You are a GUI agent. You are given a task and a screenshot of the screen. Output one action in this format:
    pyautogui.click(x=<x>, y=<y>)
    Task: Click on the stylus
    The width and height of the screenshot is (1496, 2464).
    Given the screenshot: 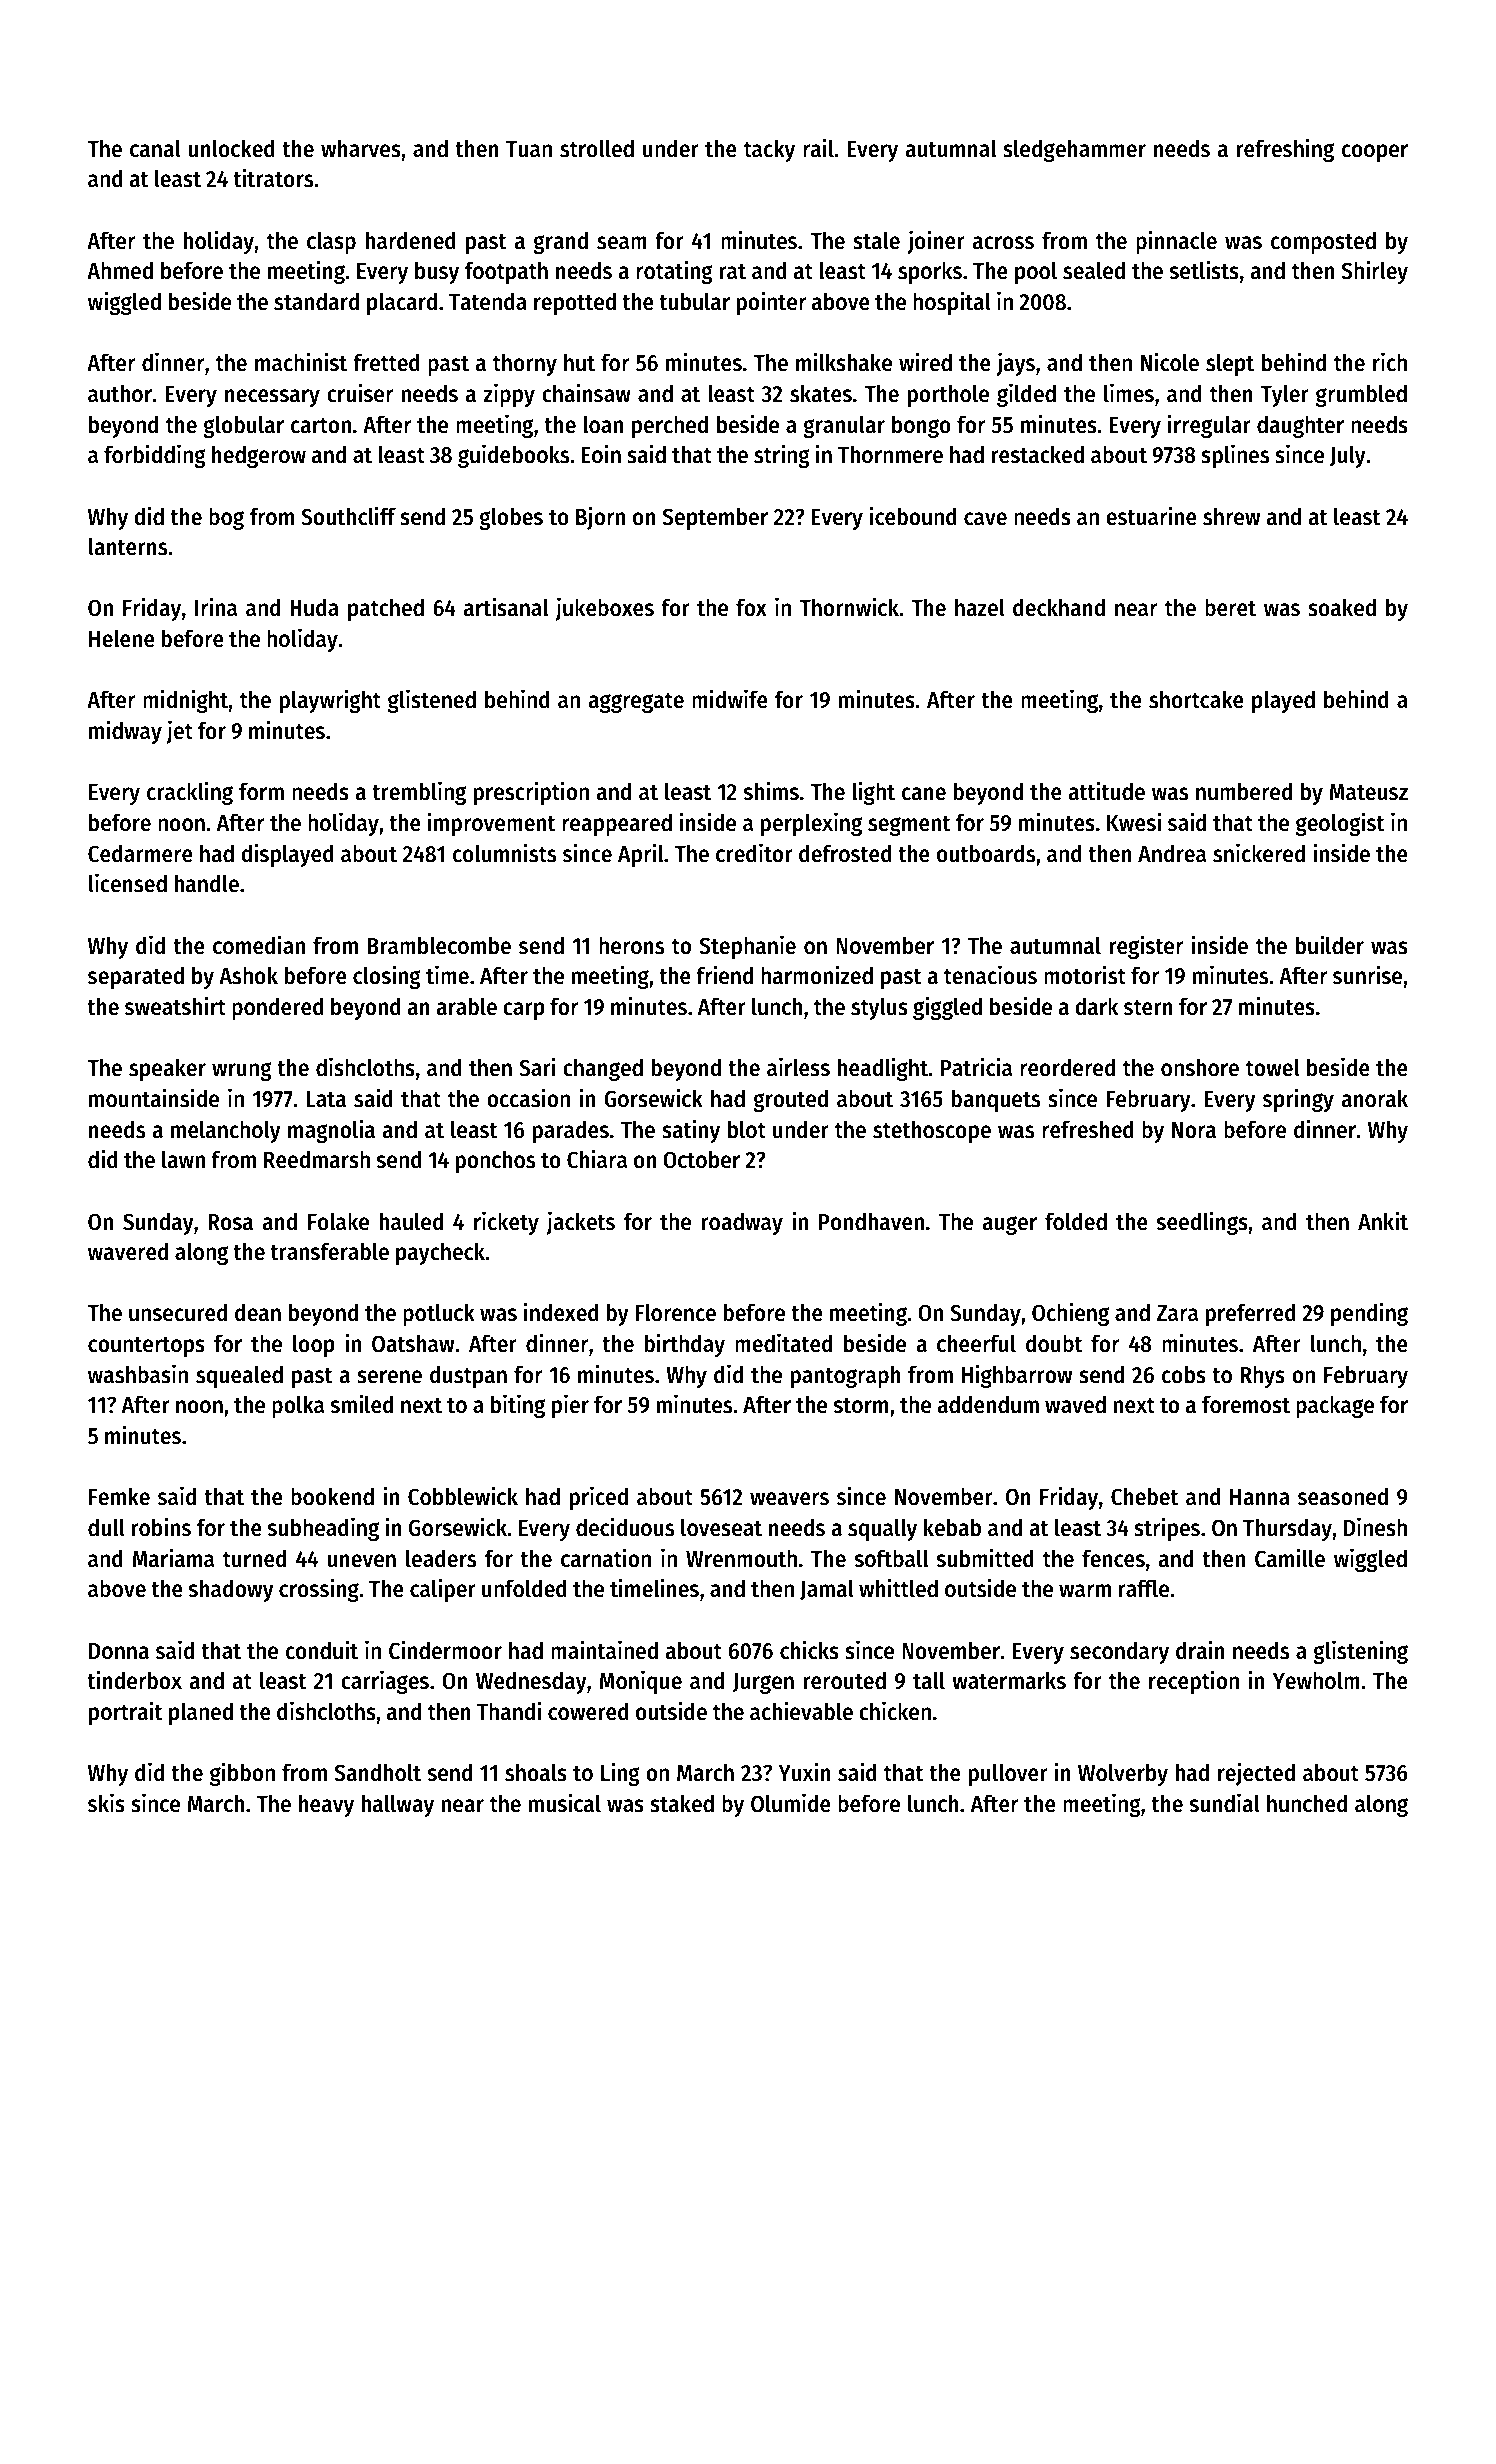 What is the action you would take?
    pyautogui.click(x=879, y=1008)
